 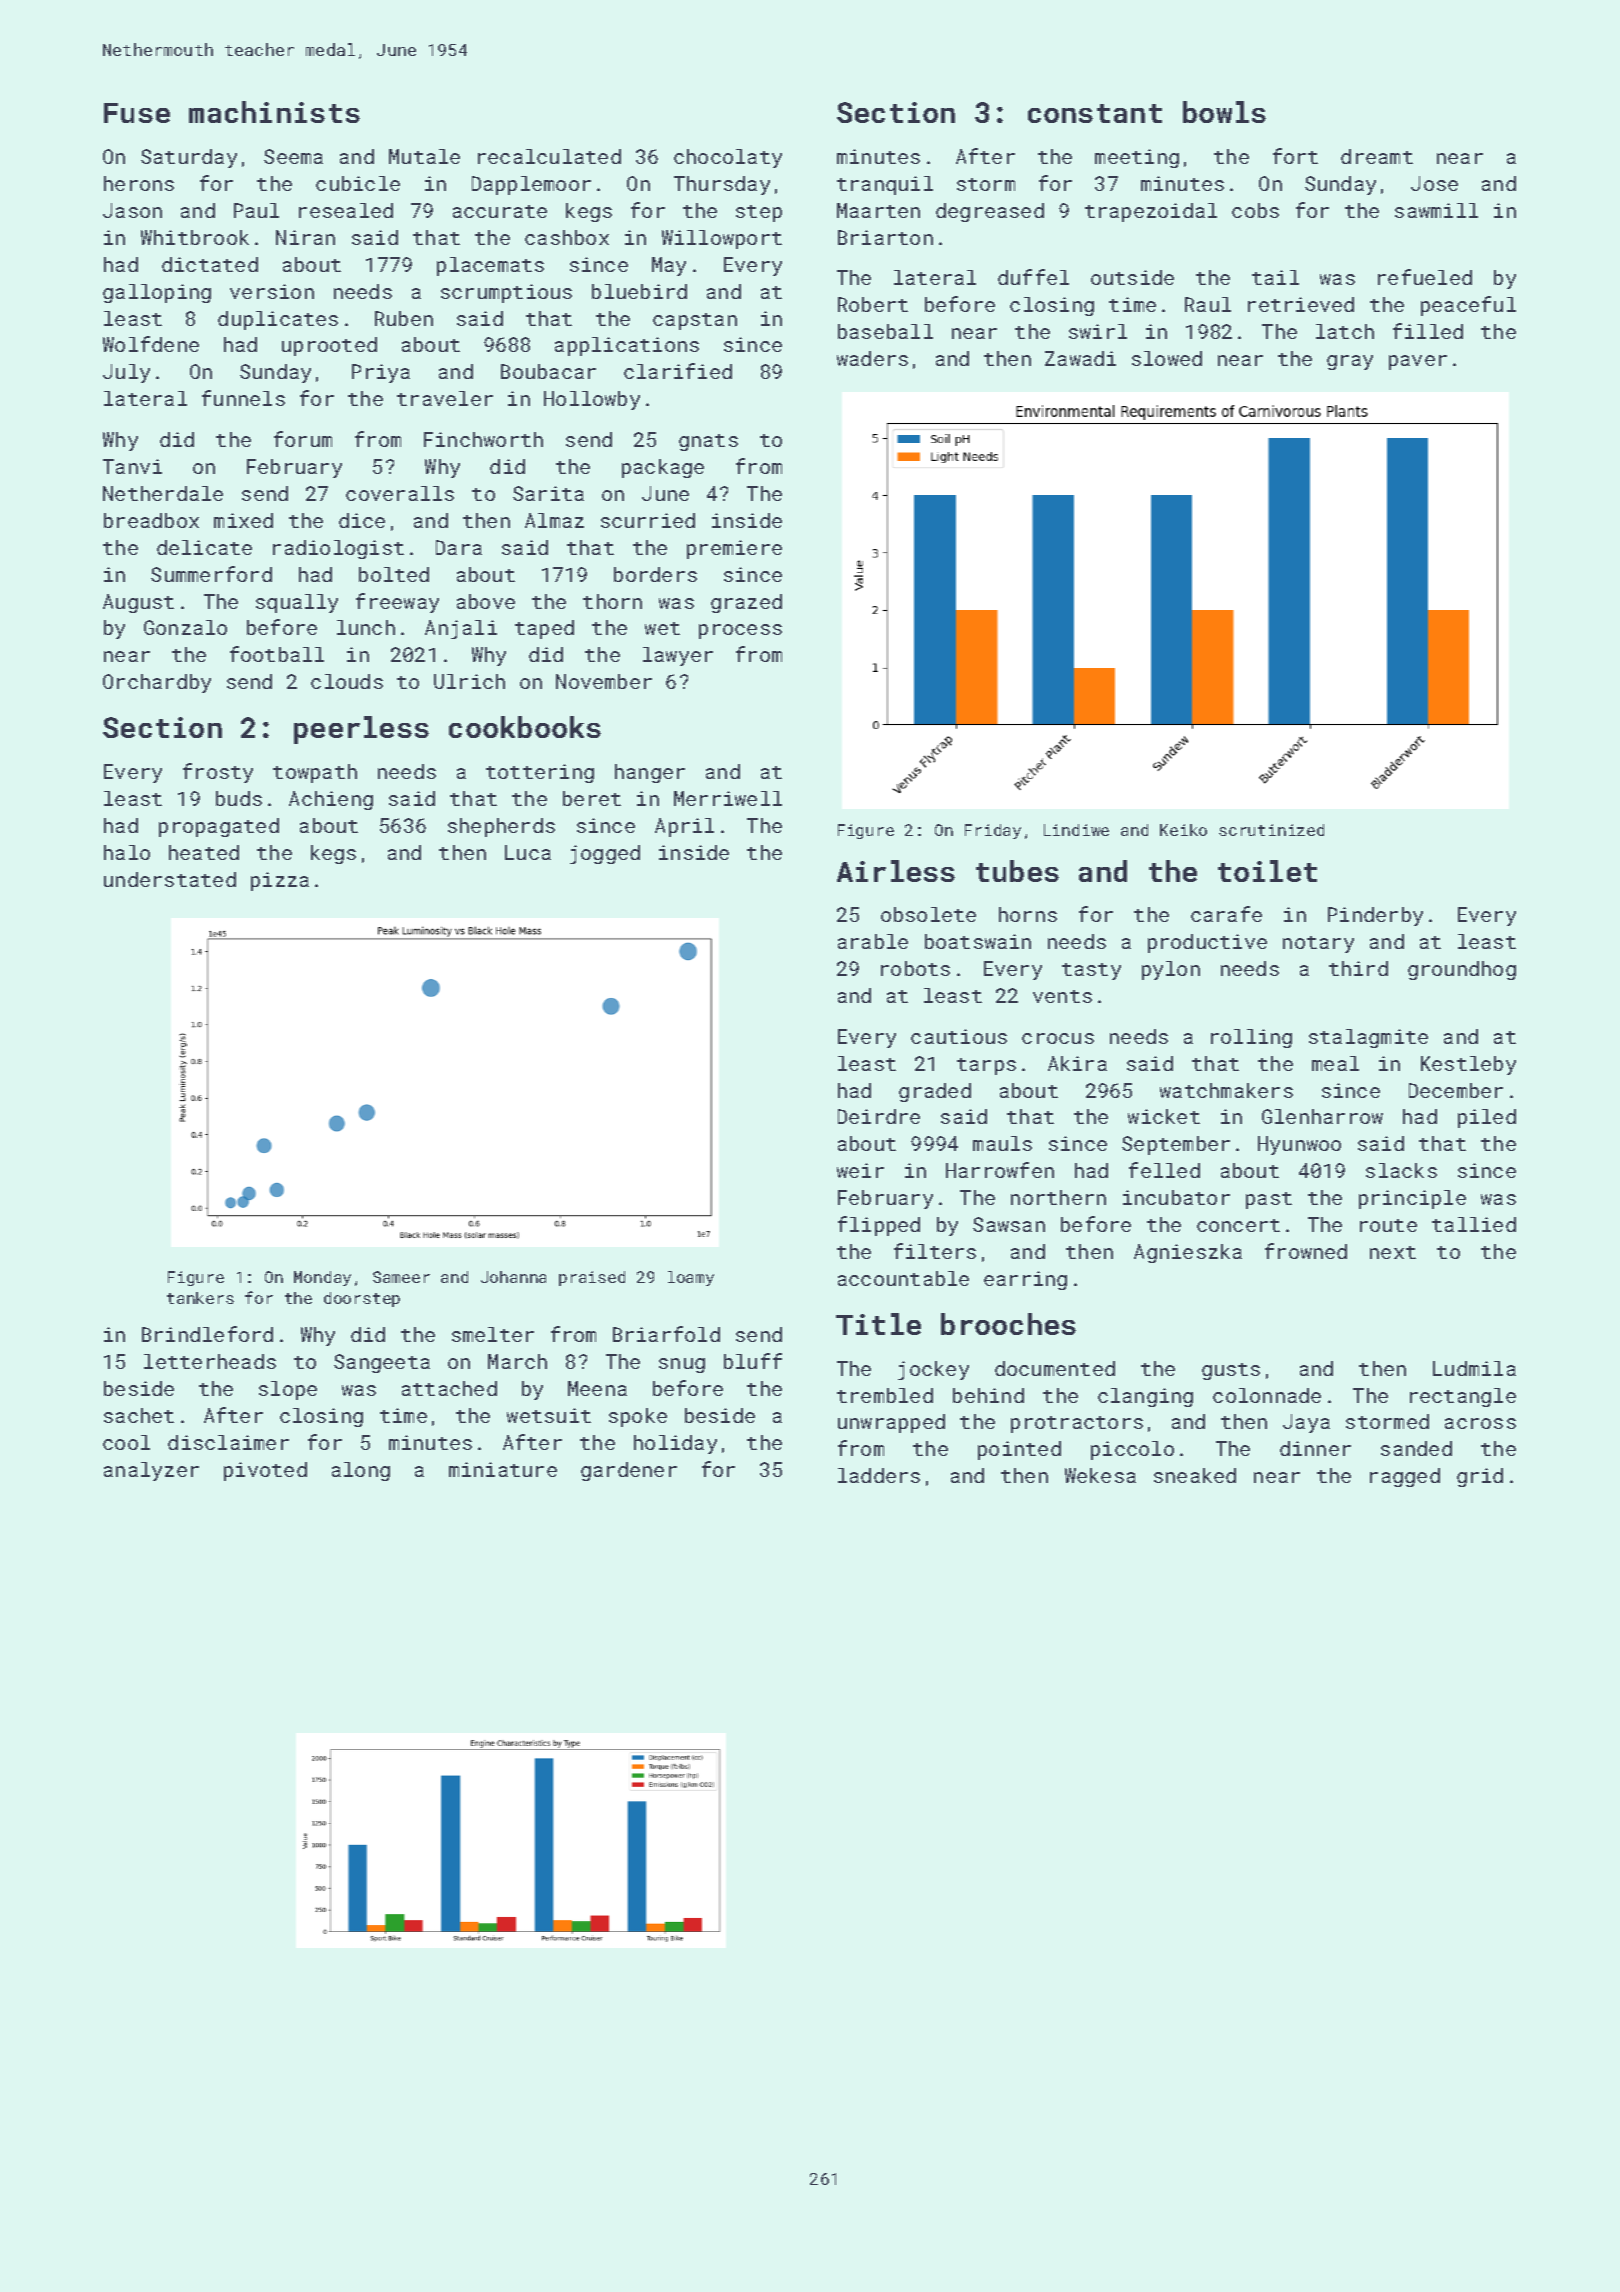 What do you see at coordinates (734, 549) in the screenshot?
I see `premiere` at bounding box center [734, 549].
